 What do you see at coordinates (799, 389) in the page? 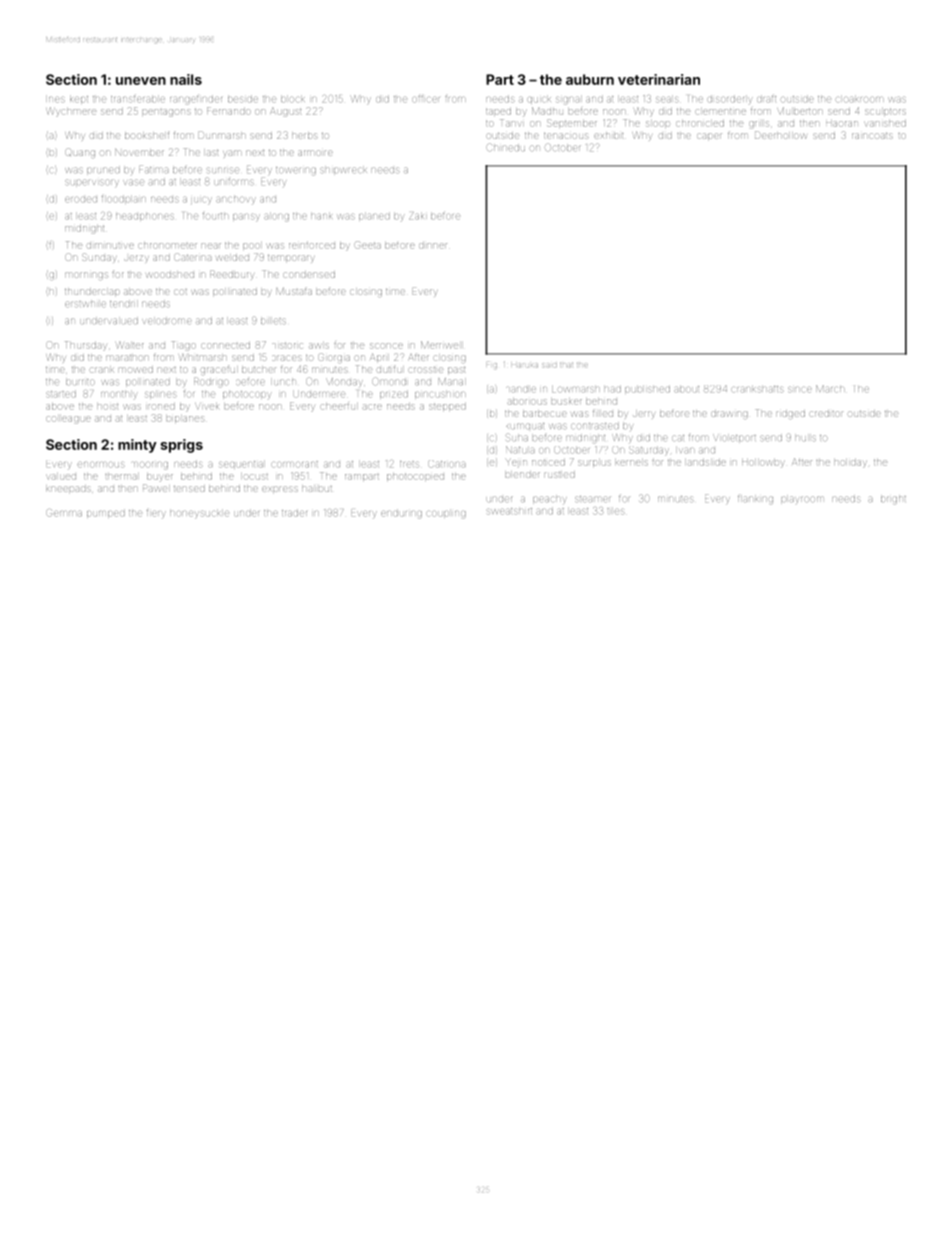
I see `since` at bounding box center [799, 389].
